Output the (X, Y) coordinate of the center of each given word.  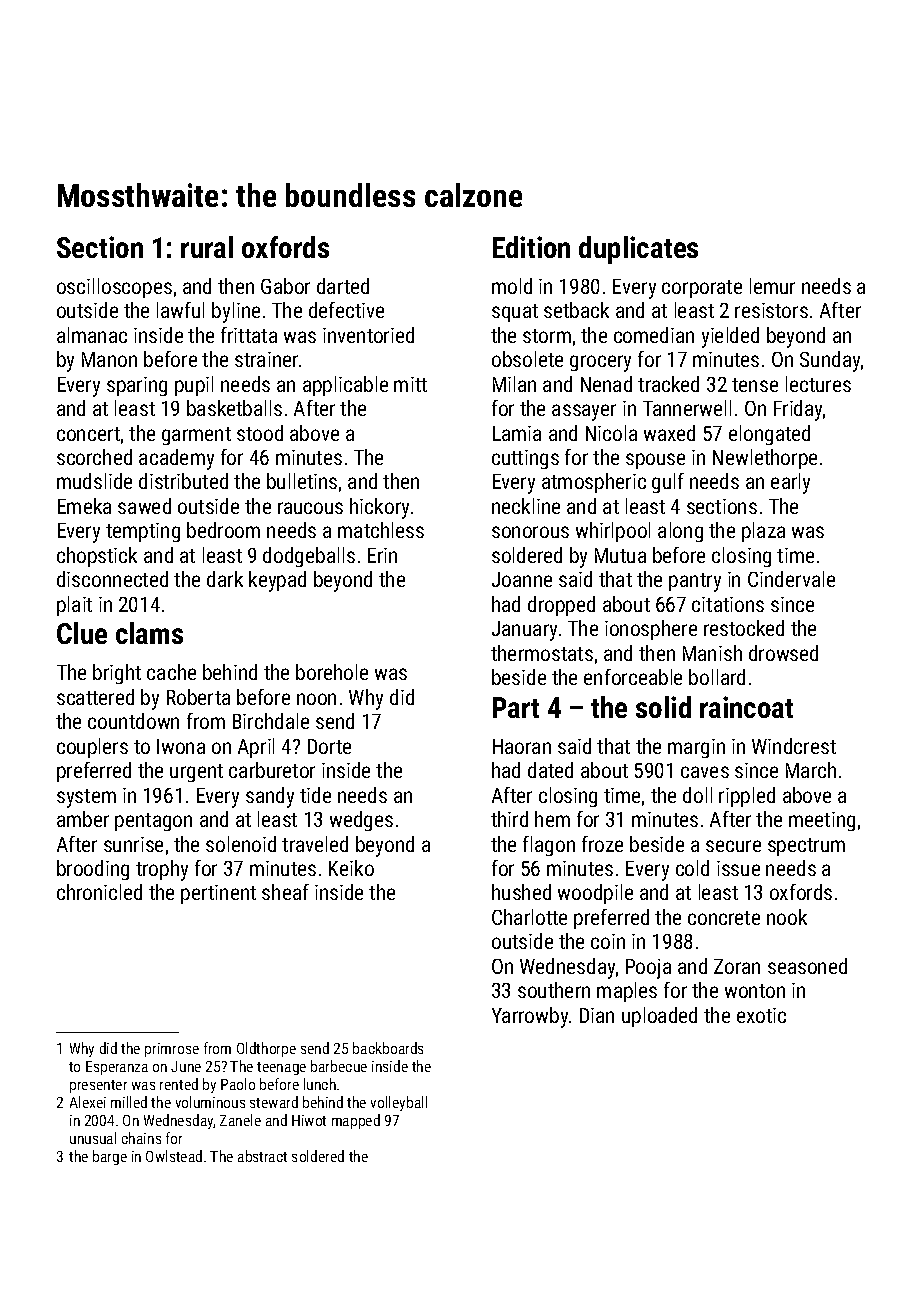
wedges (361, 821)
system (86, 798)
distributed (183, 481)
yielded (730, 337)
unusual (93, 1138)
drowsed (783, 653)
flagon (549, 846)
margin (696, 748)
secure (733, 846)
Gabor (285, 286)
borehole (332, 672)
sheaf (285, 892)
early (790, 483)
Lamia (517, 433)
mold (512, 286)
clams (149, 633)
